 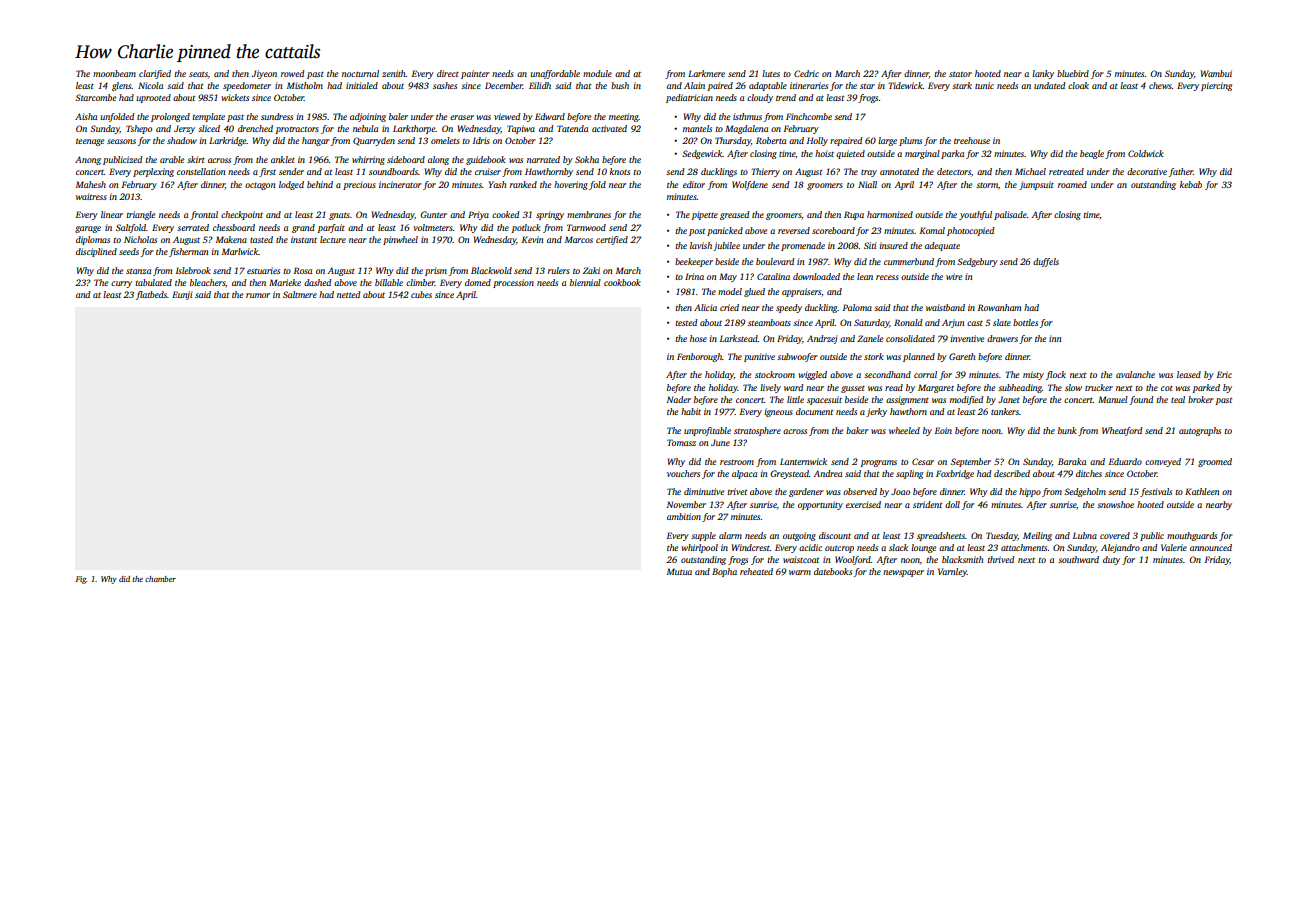 What do you see at coordinates (362, 85) in the screenshot?
I see `initialed` at bounding box center [362, 85].
